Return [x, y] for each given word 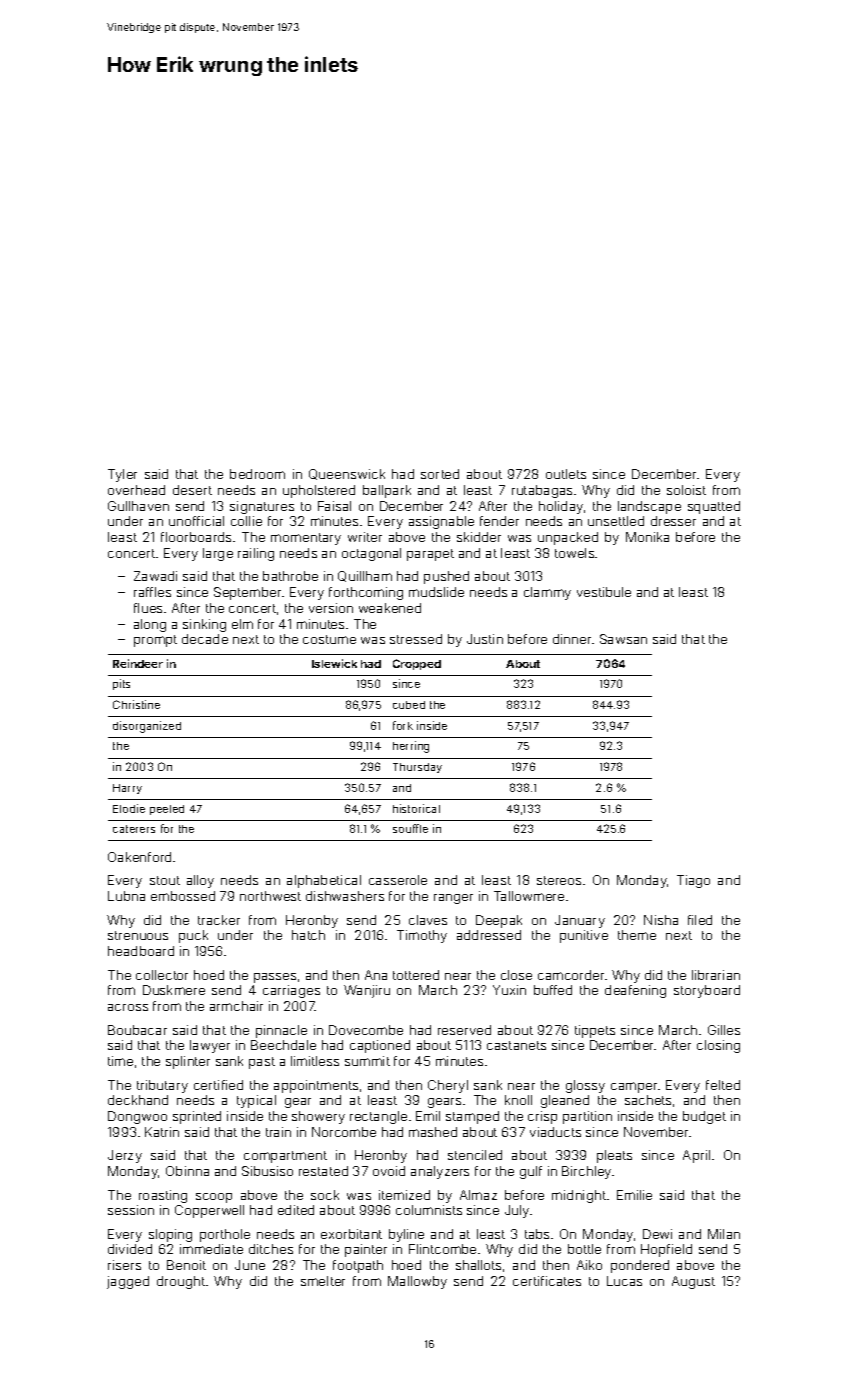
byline [406, 1235]
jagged [128, 1282]
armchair [236, 1006]
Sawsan [623, 639]
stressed [416, 639]
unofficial [196, 521]
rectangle [378, 1117]
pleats [614, 1156]
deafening [635, 991]
